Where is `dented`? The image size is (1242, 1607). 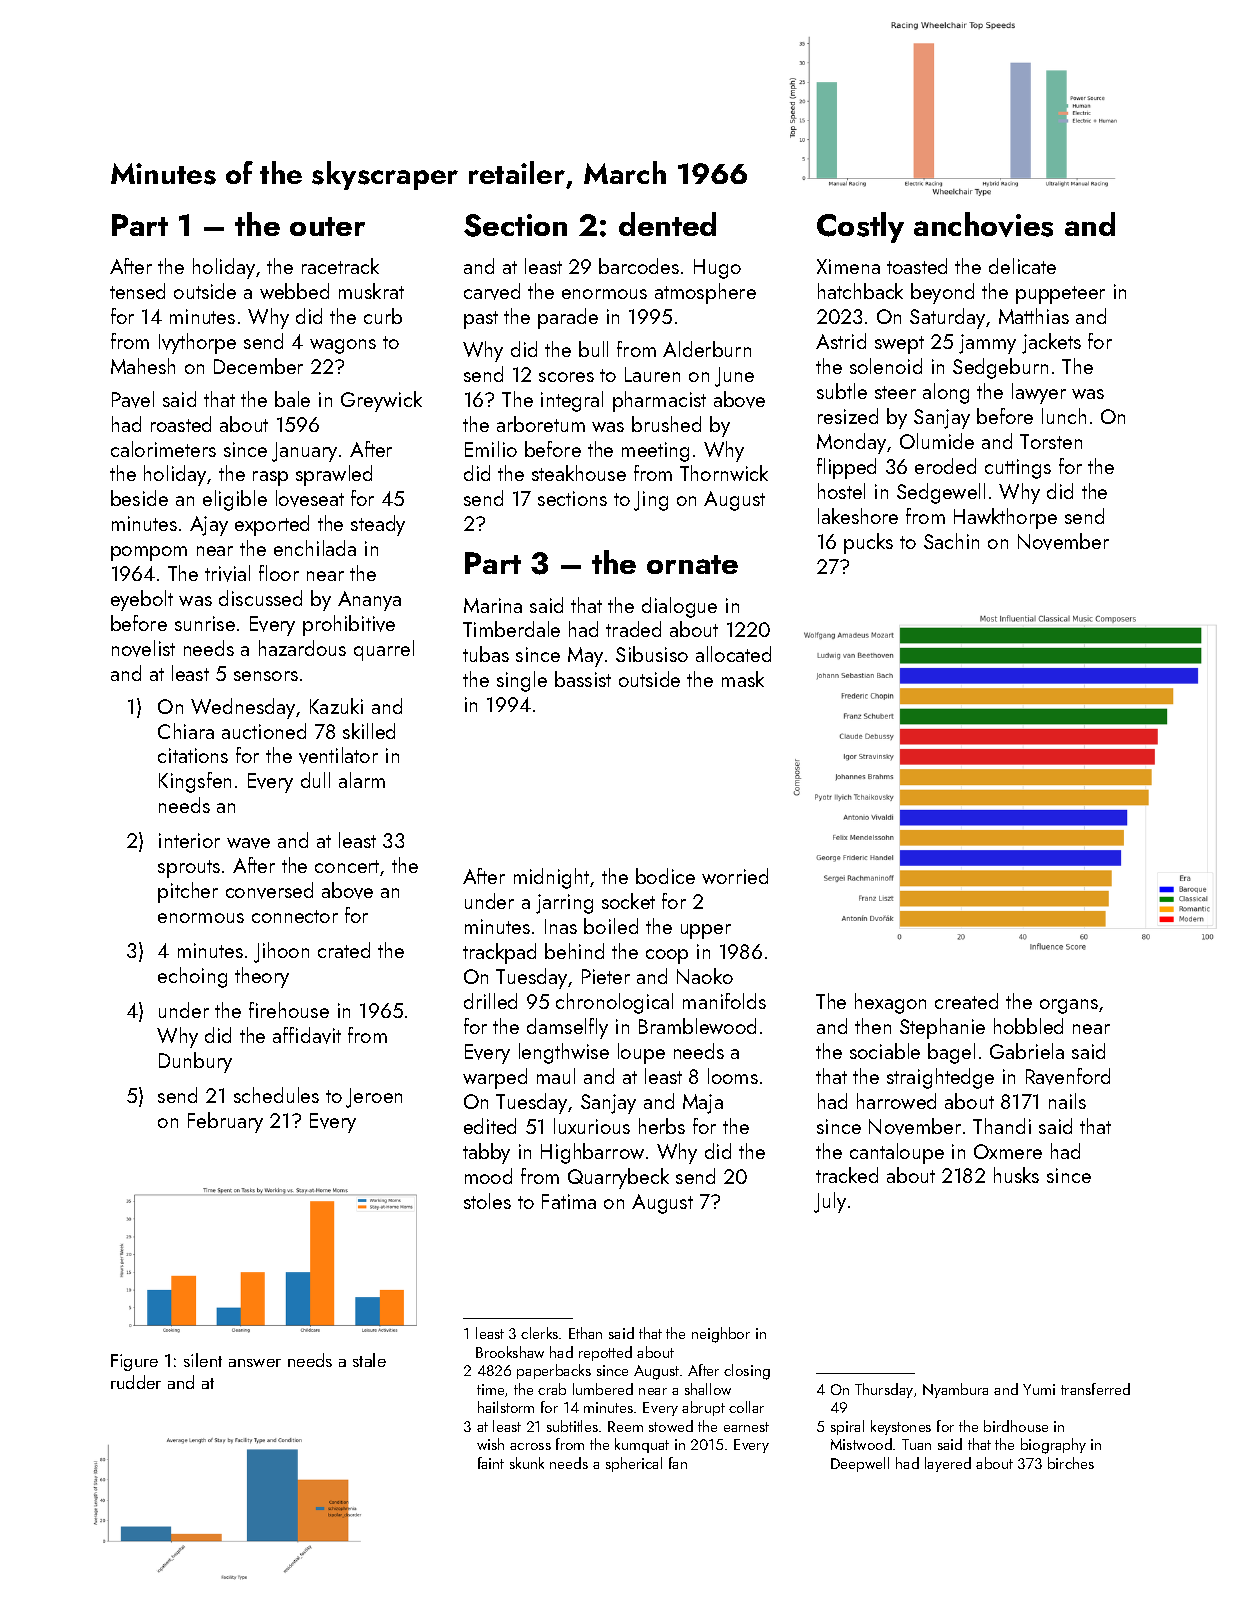 dented is located at coordinates (667, 224).
